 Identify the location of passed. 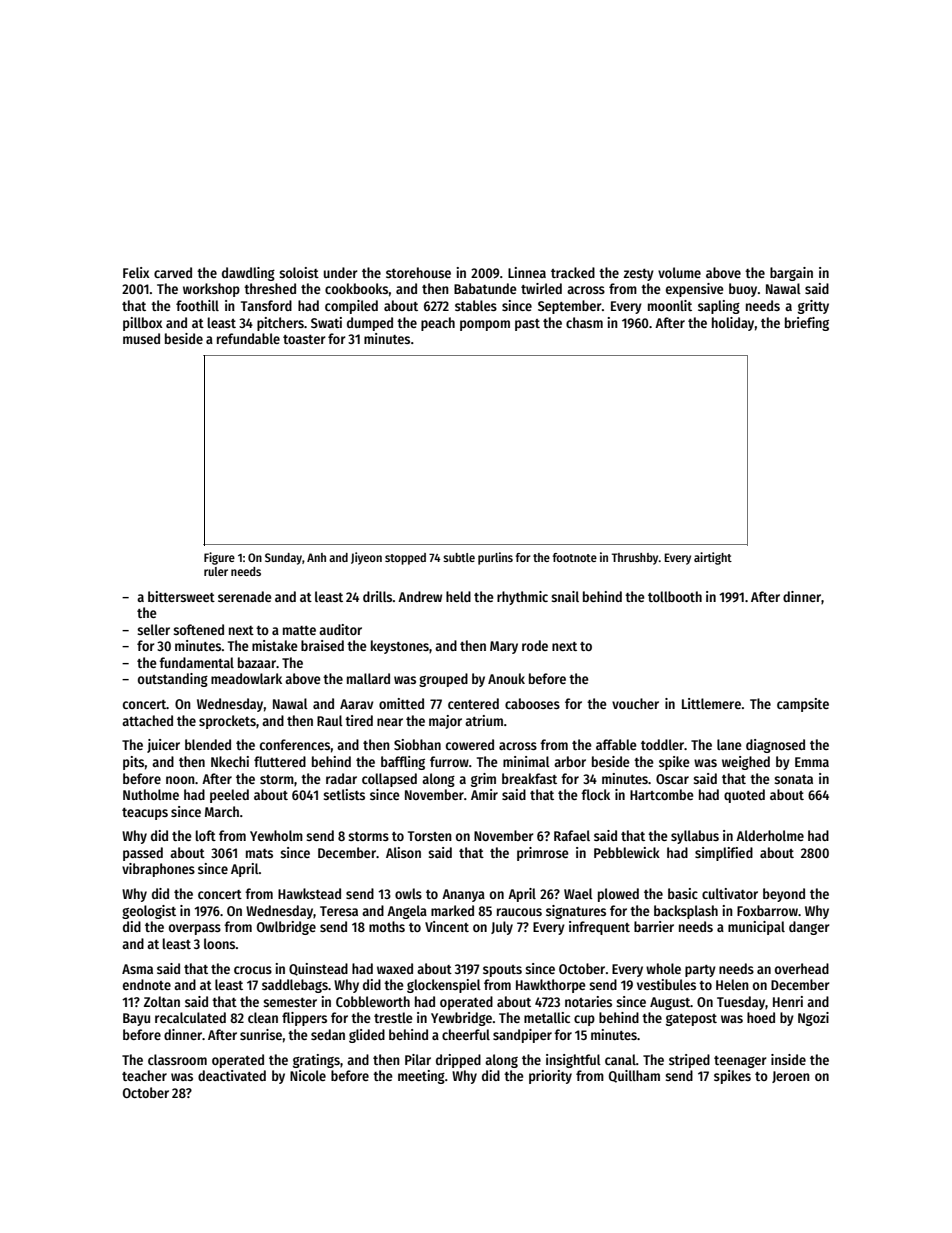
(143, 854).
